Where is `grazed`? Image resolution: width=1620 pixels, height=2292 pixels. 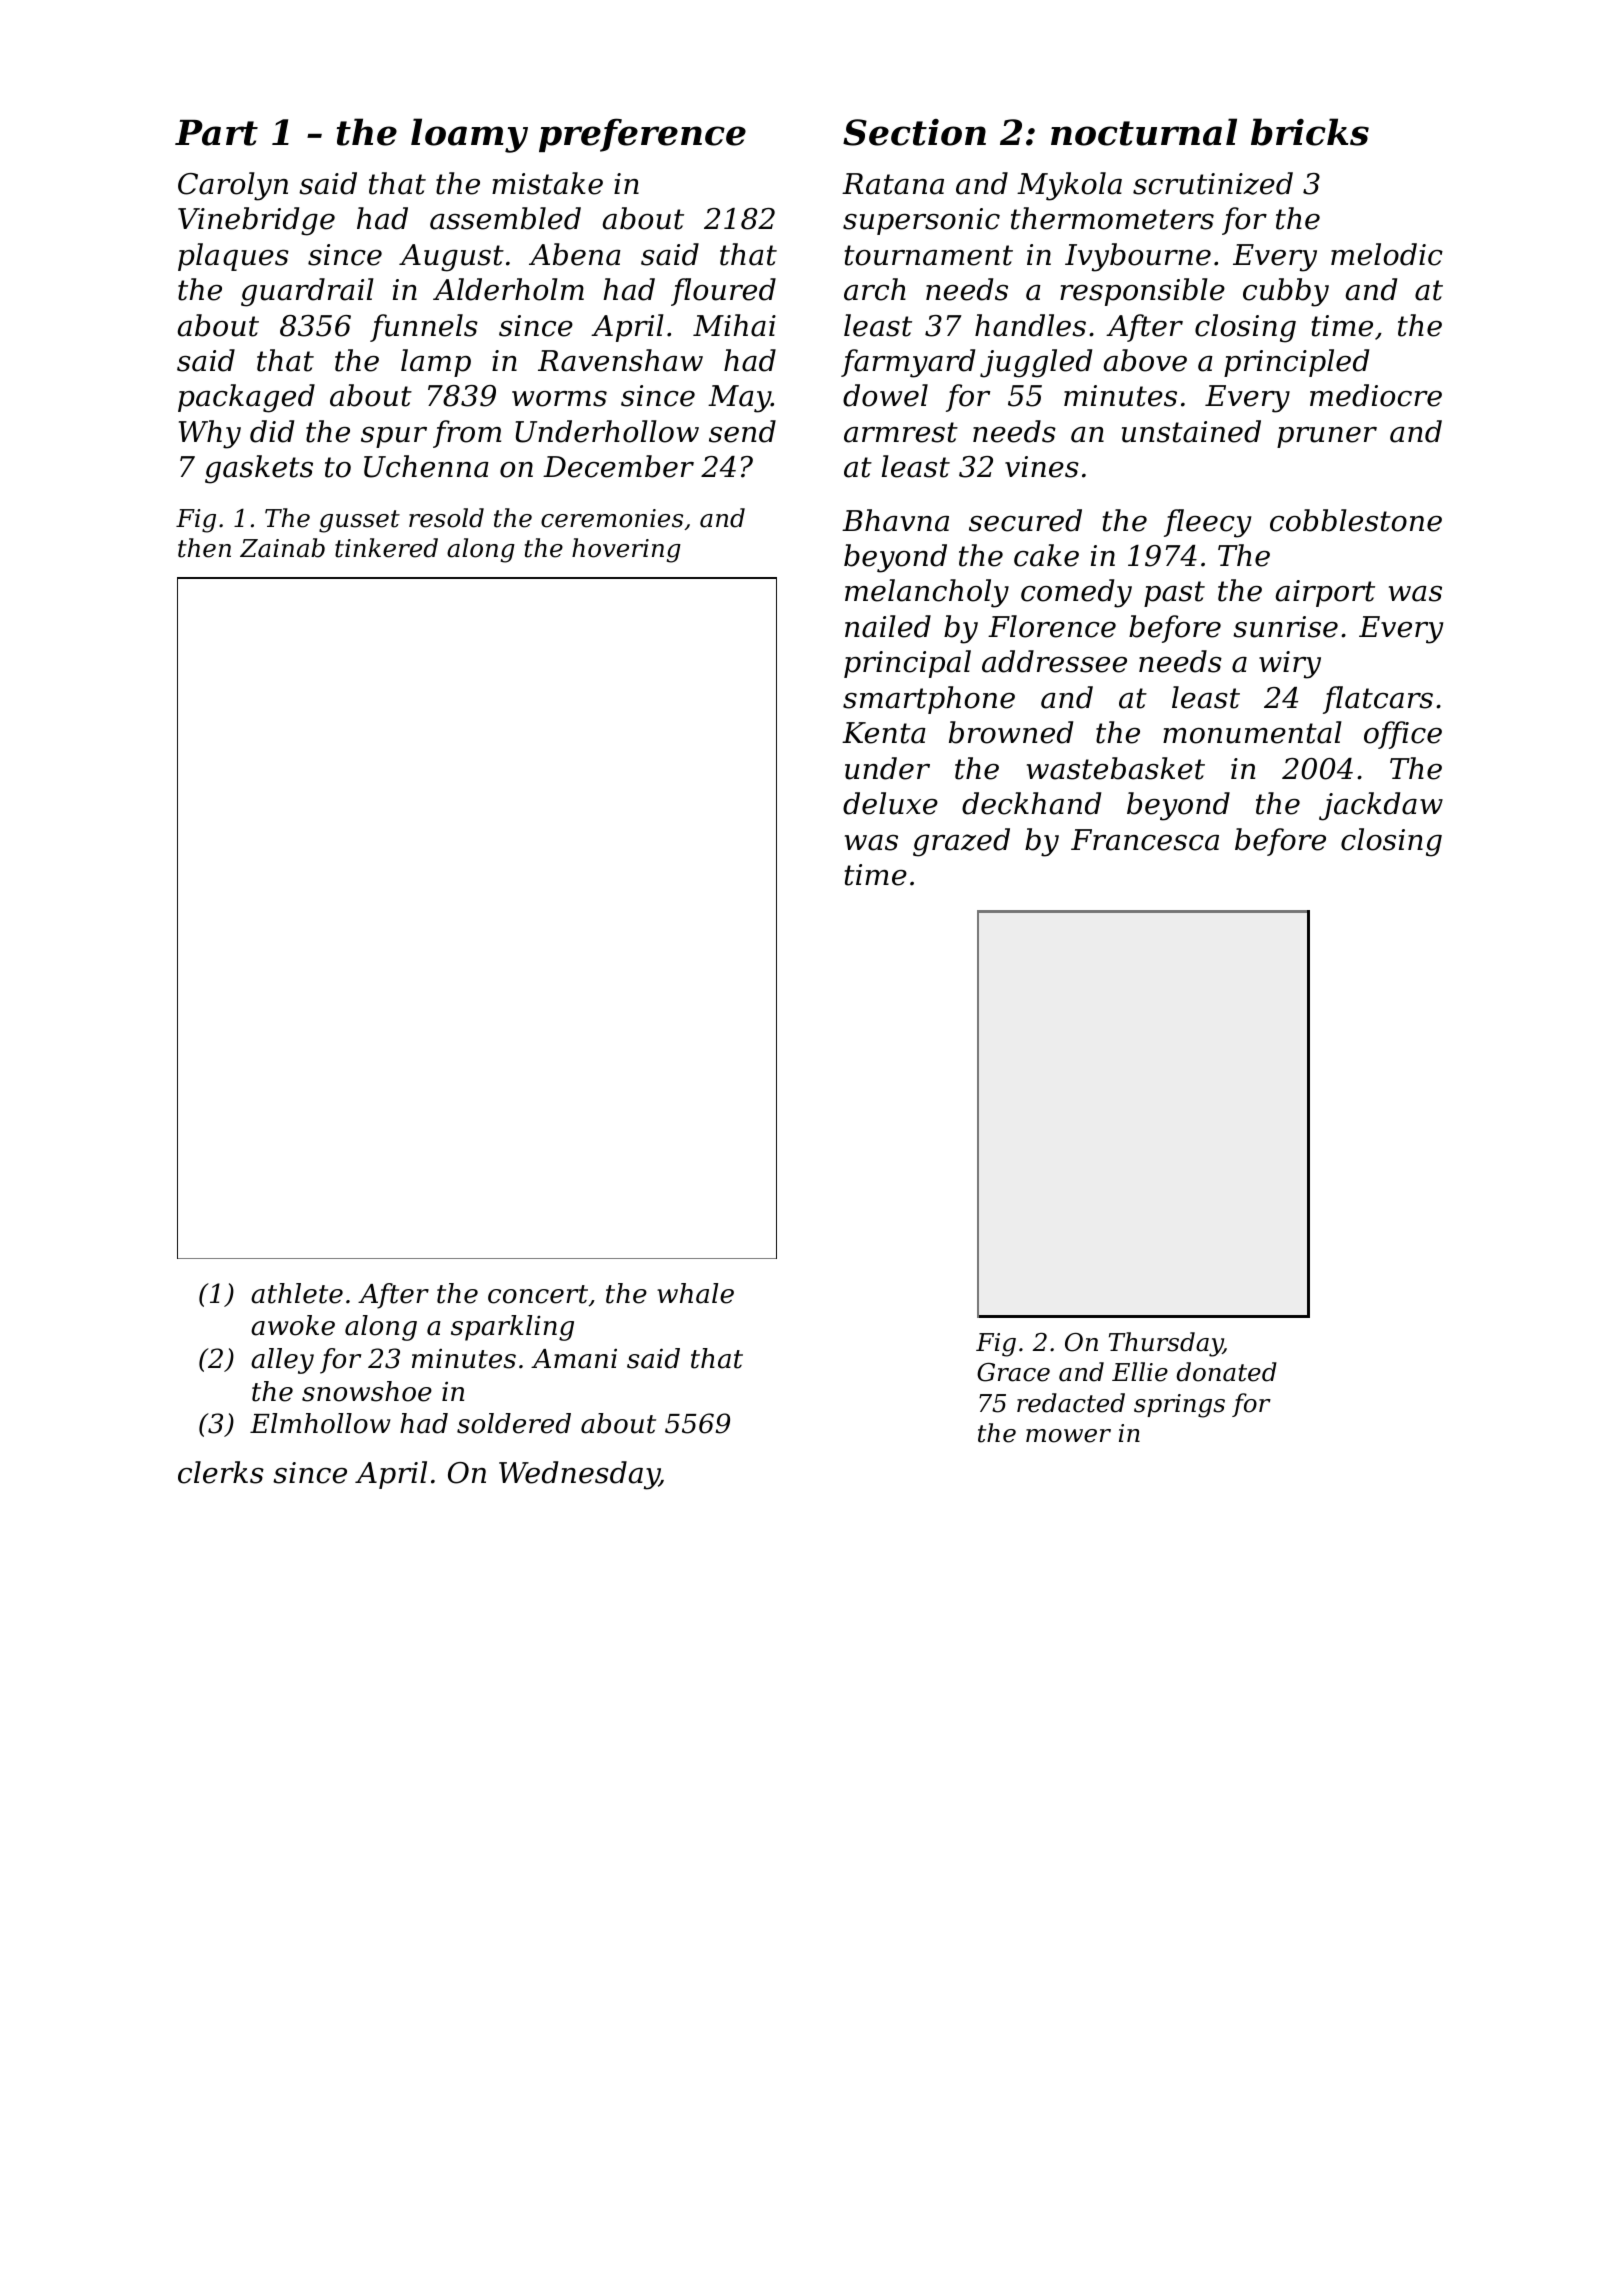 grazed is located at coordinates (961, 842).
